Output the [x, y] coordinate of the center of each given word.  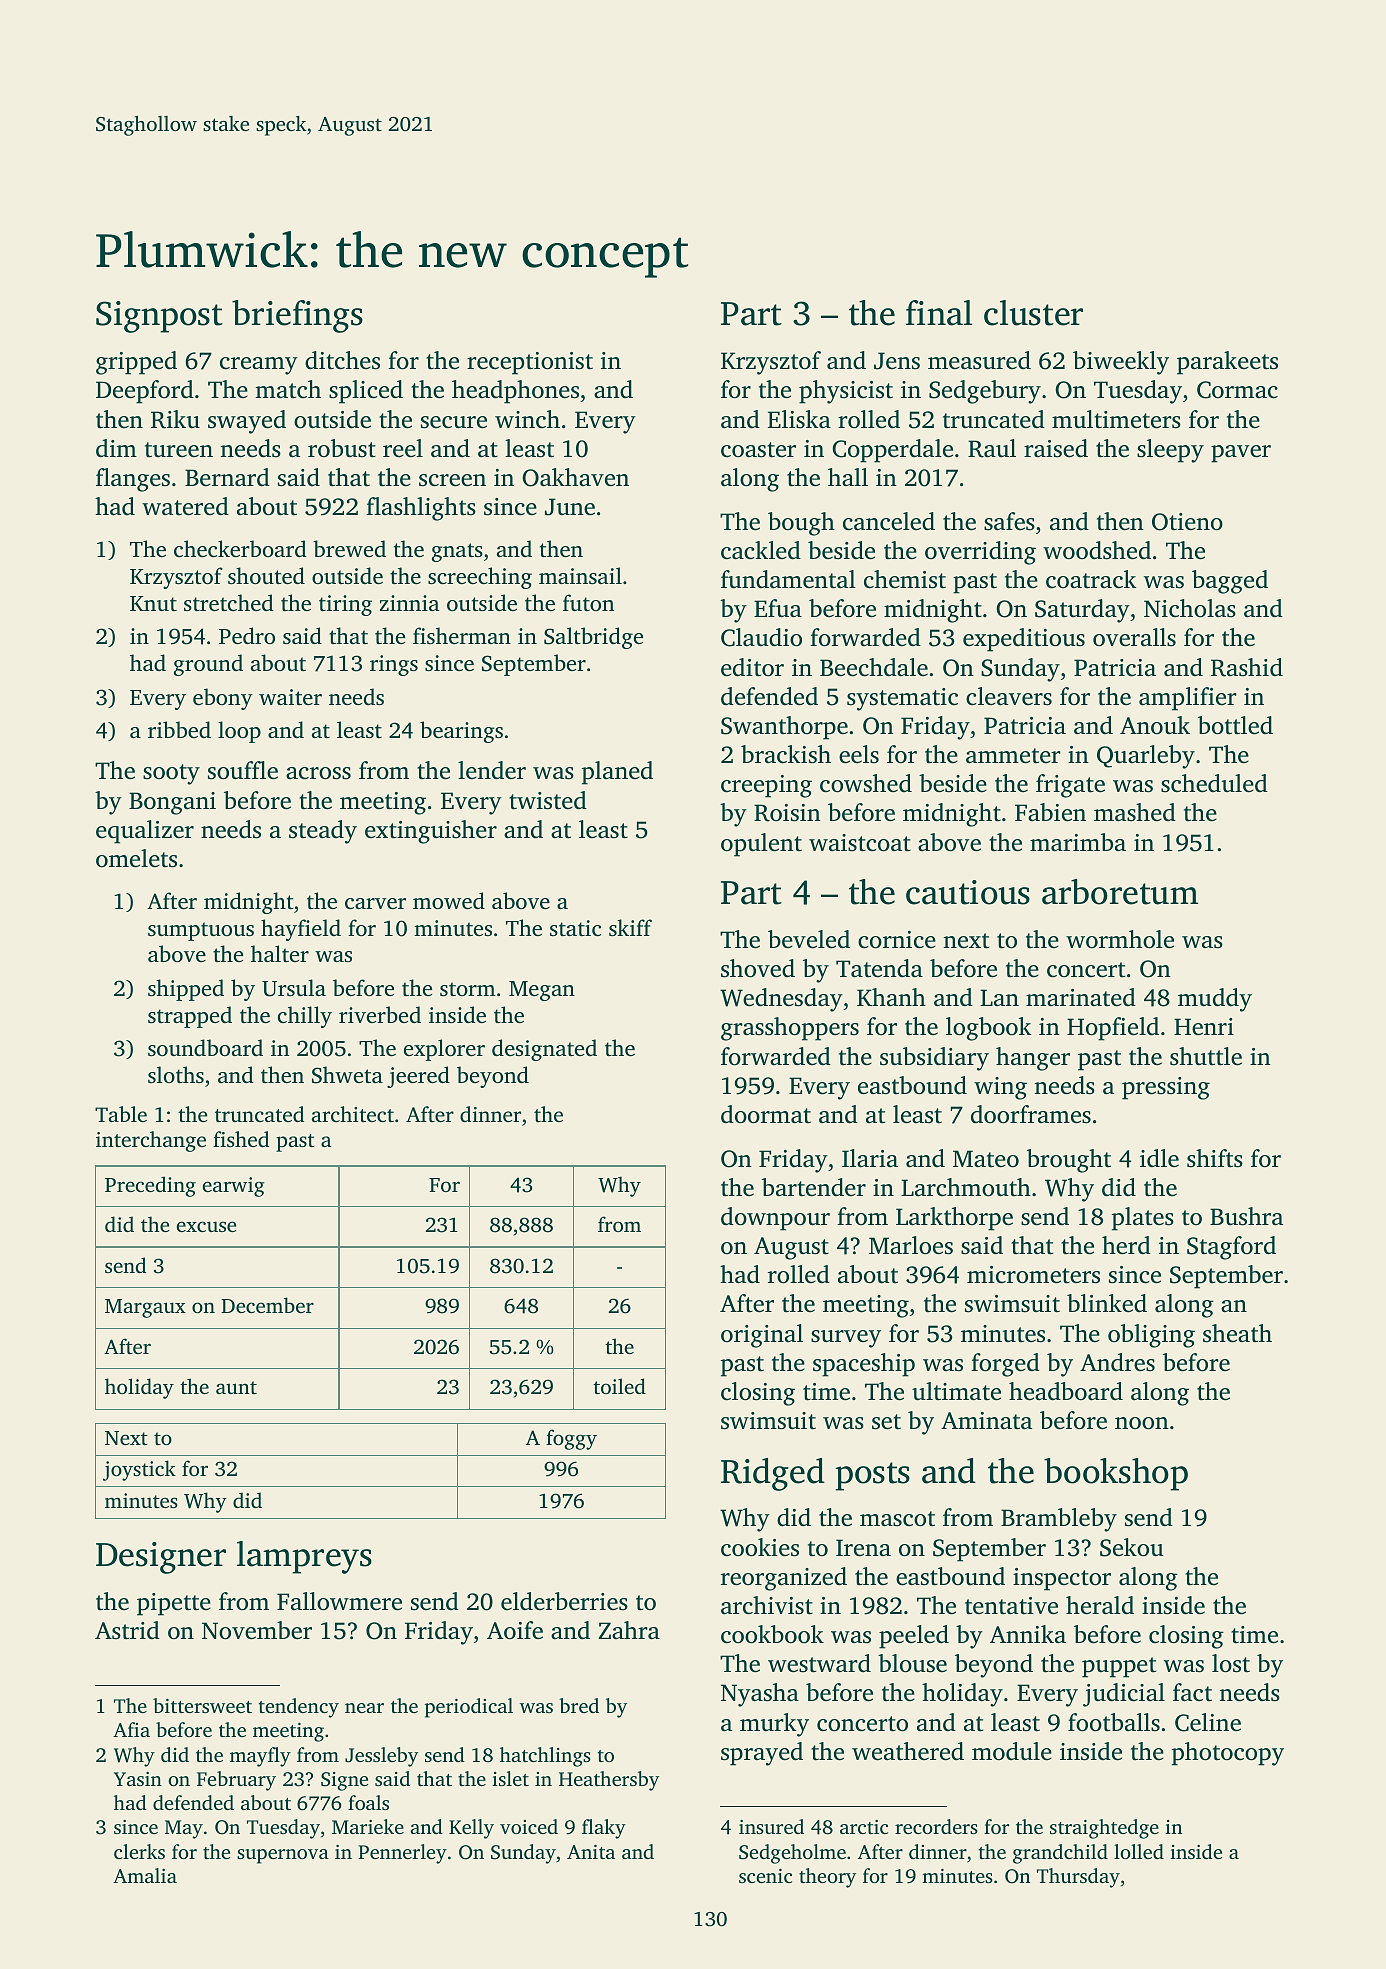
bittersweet [202, 1705]
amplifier [1188, 699]
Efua [778, 608]
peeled [914, 1637]
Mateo [986, 1159]
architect [353, 1114]
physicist [846, 392]
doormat [766, 1114]
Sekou [1132, 1547]
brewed [349, 548]
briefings [297, 316]
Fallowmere [339, 1601]
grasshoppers [790, 1029]
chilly [305, 1017]
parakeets [1227, 363]
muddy [1215, 1000]
